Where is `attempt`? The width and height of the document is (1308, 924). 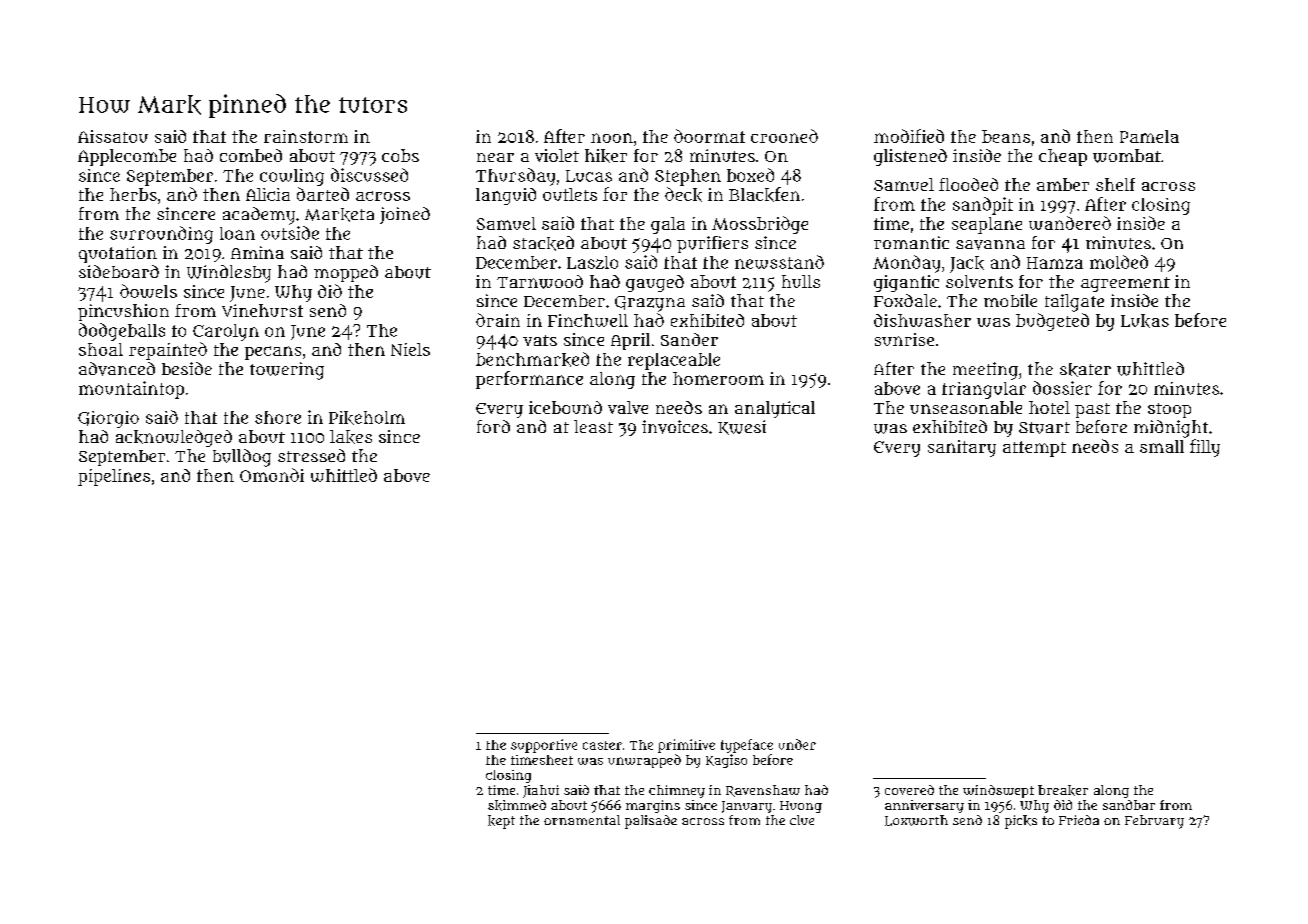 attempt is located at coordinates (1034, 449).
